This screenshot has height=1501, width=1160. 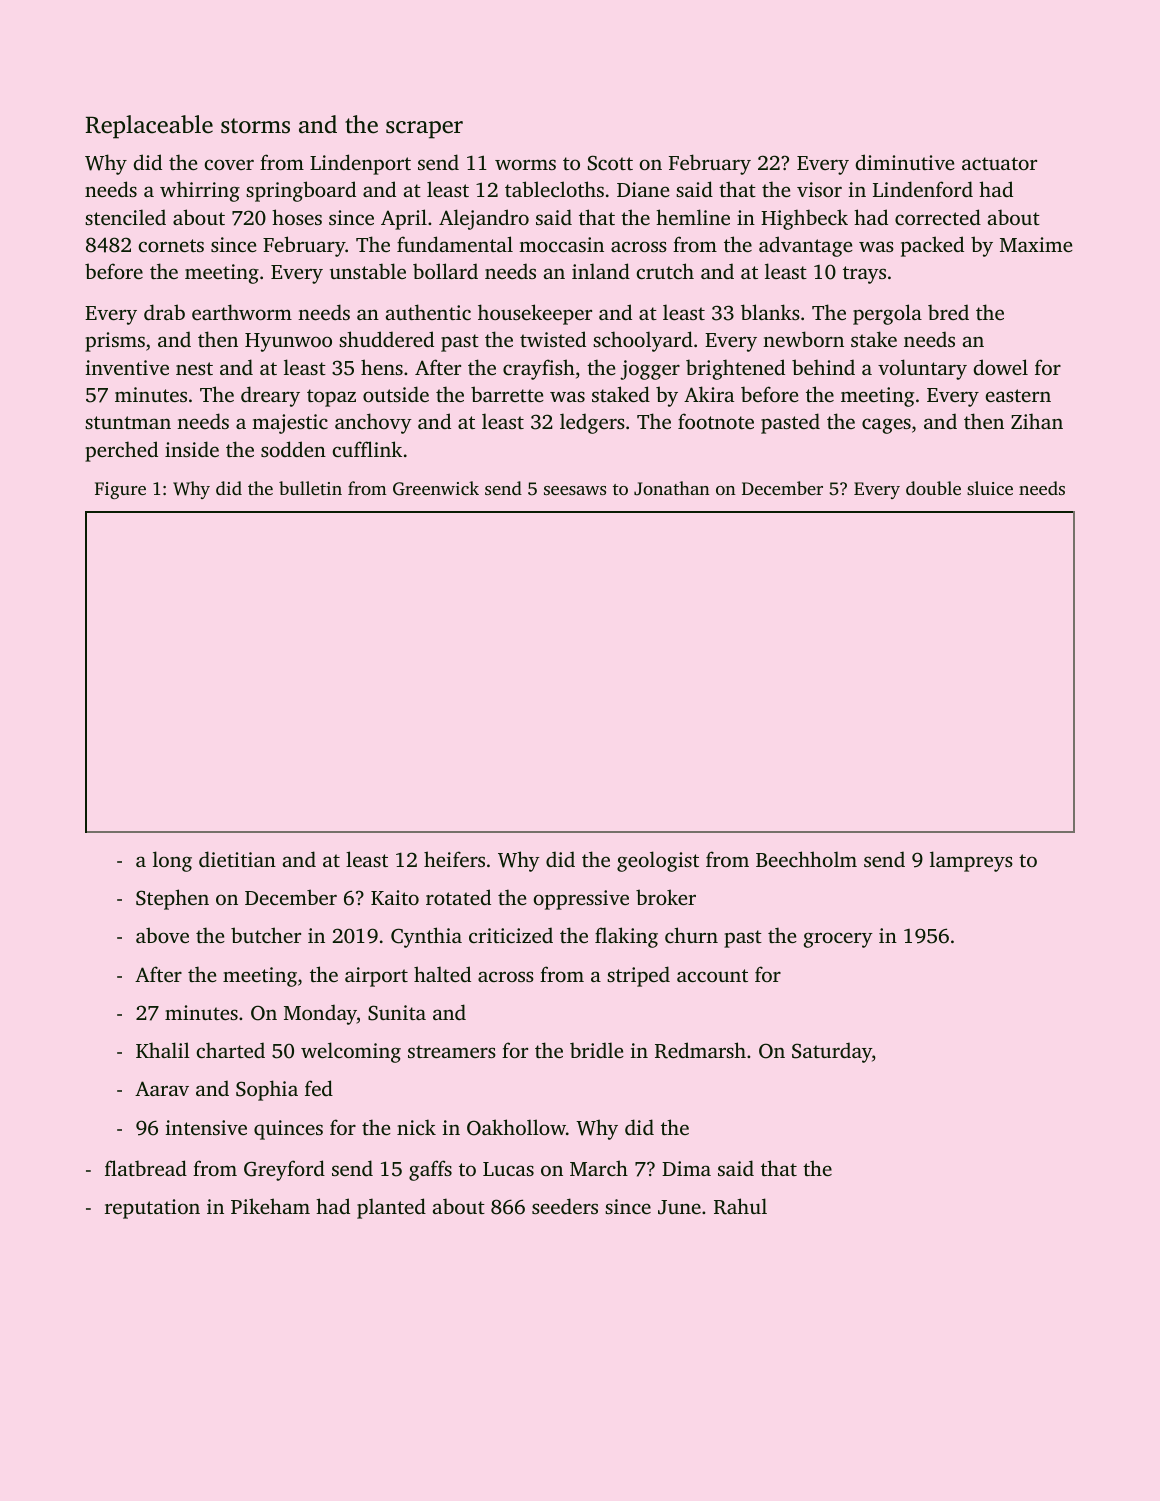 What do you see at coordinates (454, 859) in the screenshot?
I see `heifers` at bounding box center [454, 859].
